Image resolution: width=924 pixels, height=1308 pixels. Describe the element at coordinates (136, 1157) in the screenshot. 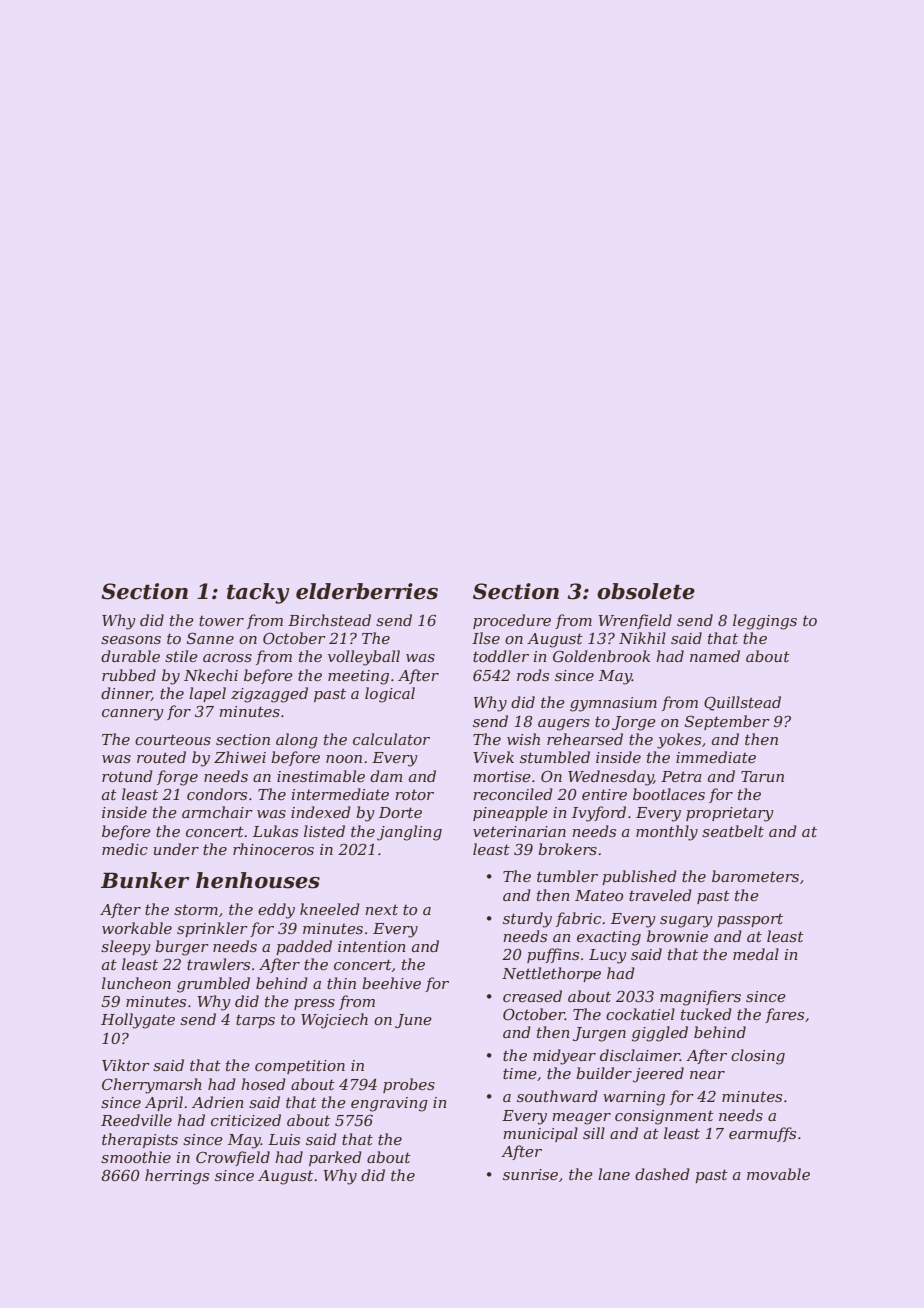

I see `smoothie` at that location.
